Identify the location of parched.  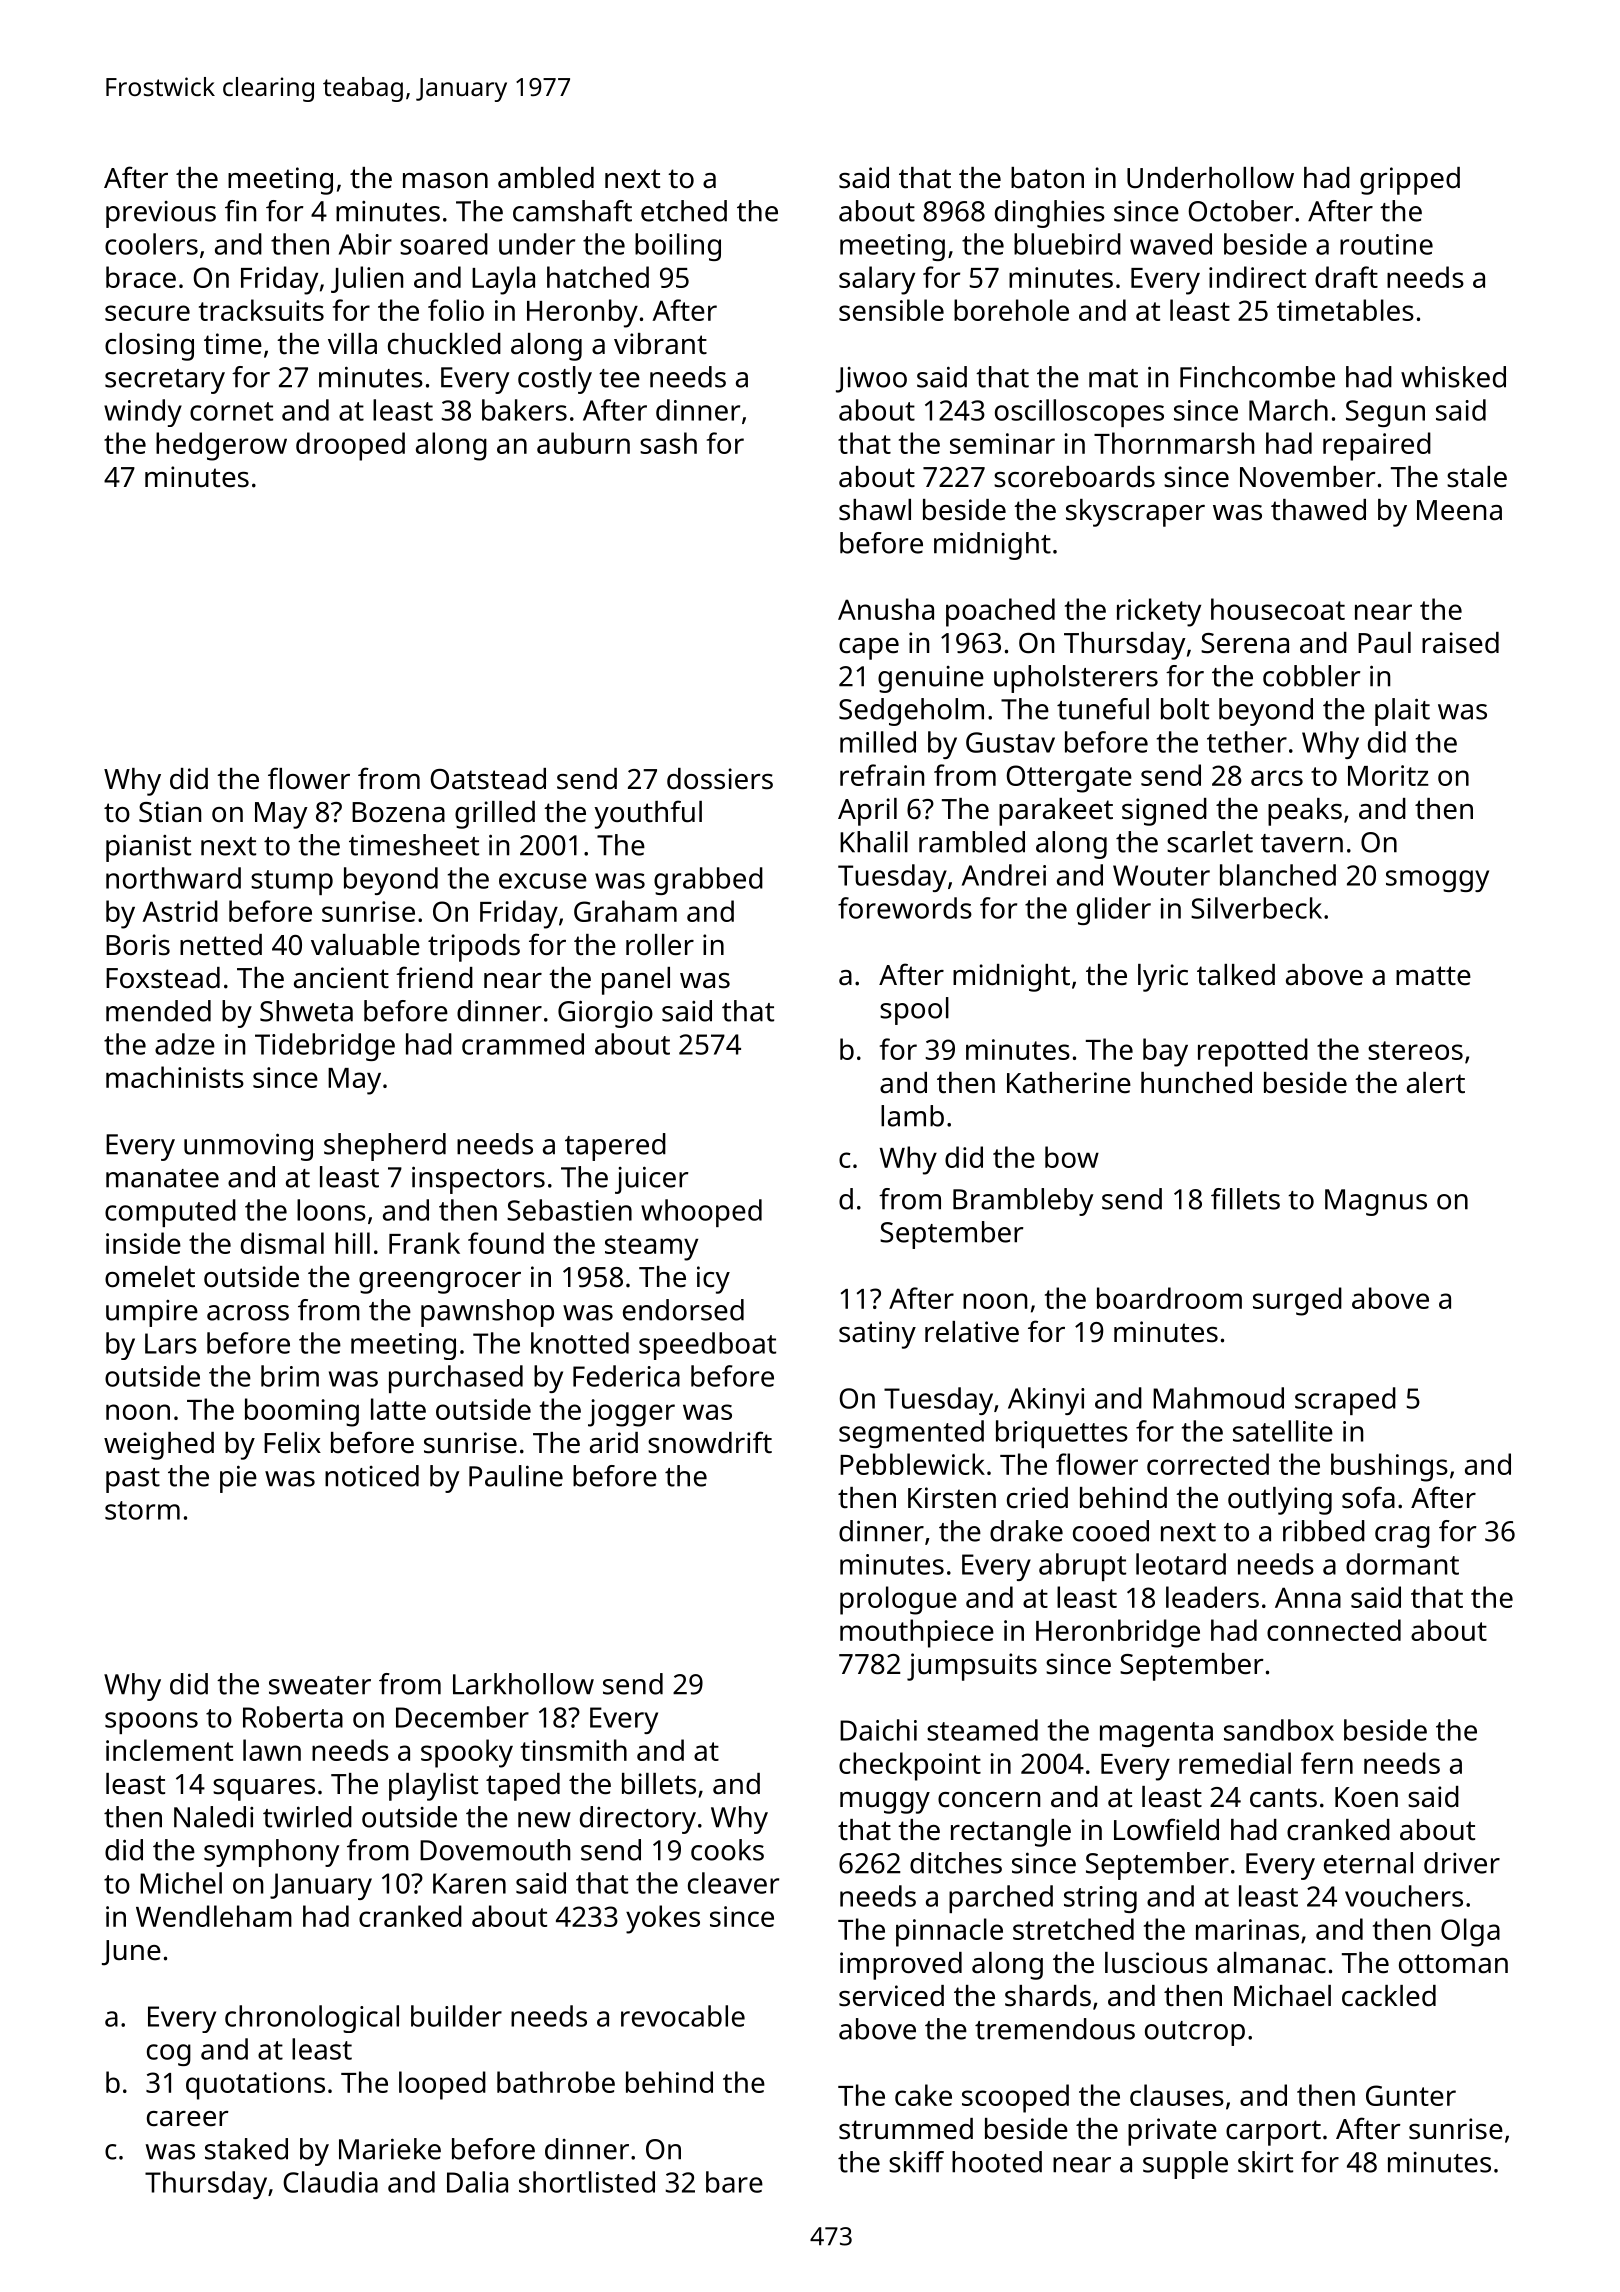
(1001, 1899).
